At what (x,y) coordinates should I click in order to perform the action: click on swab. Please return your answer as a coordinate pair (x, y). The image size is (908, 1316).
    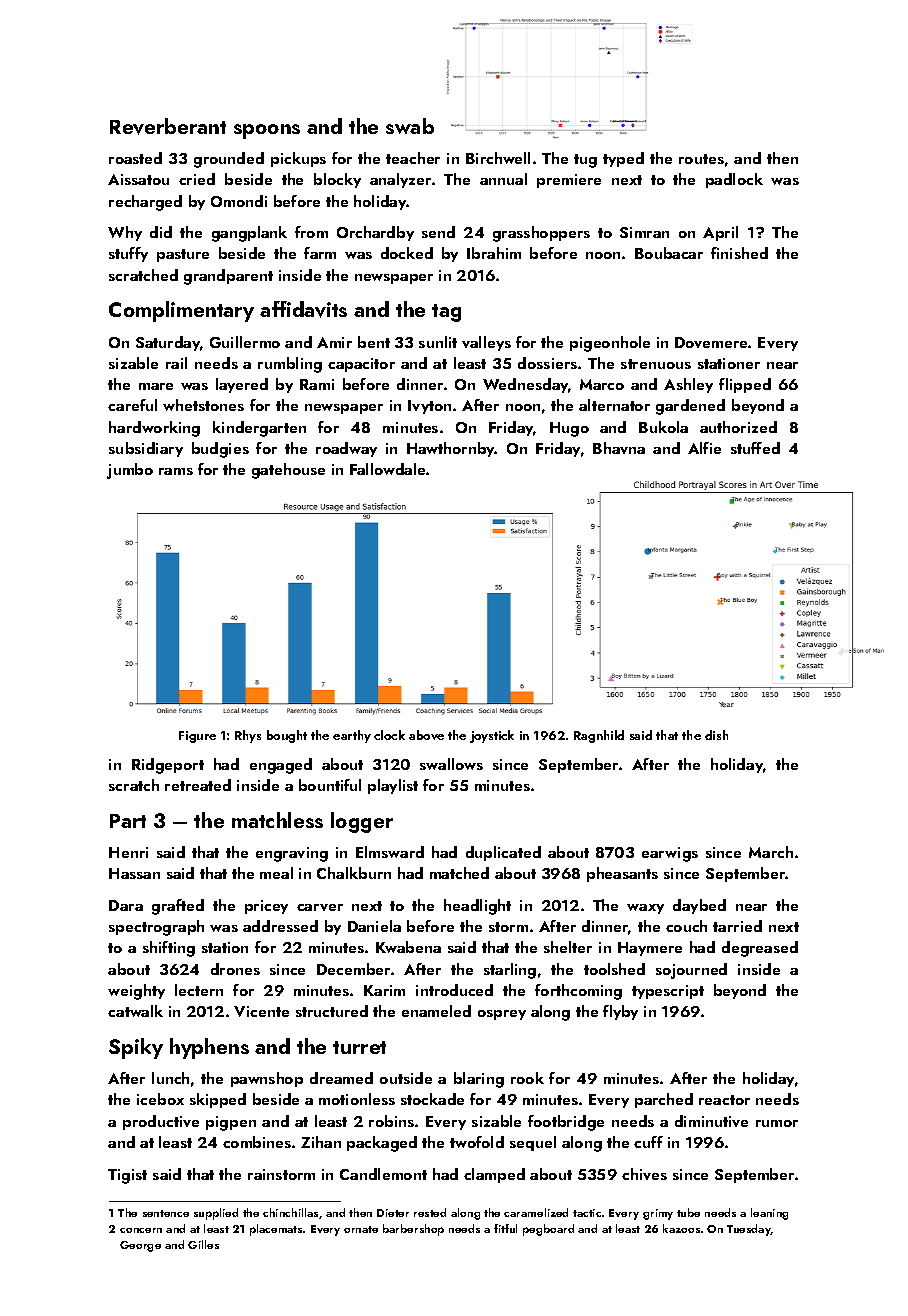
    Looking at the image, I should click on (410, 126).
